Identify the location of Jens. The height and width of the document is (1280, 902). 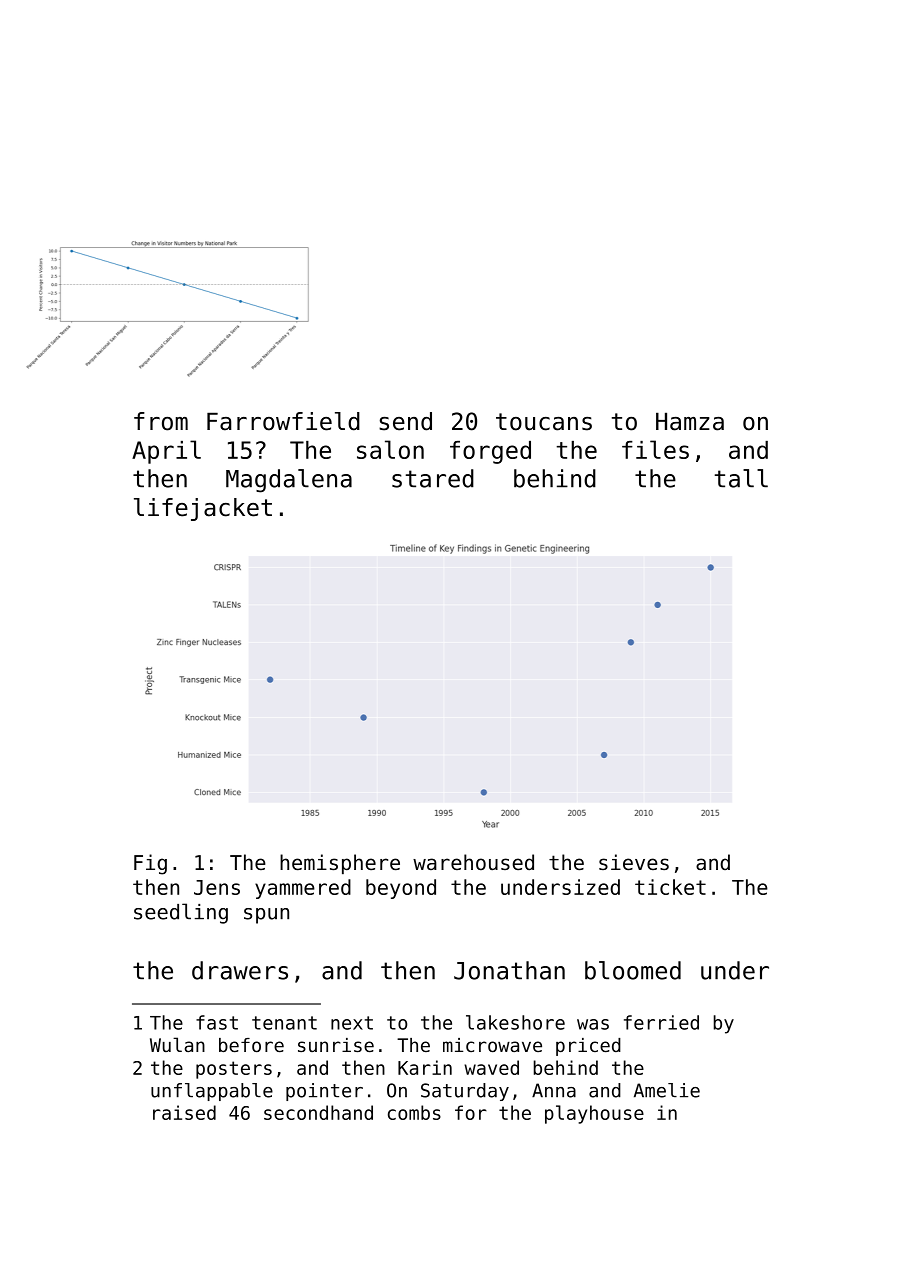
(217, 887).
